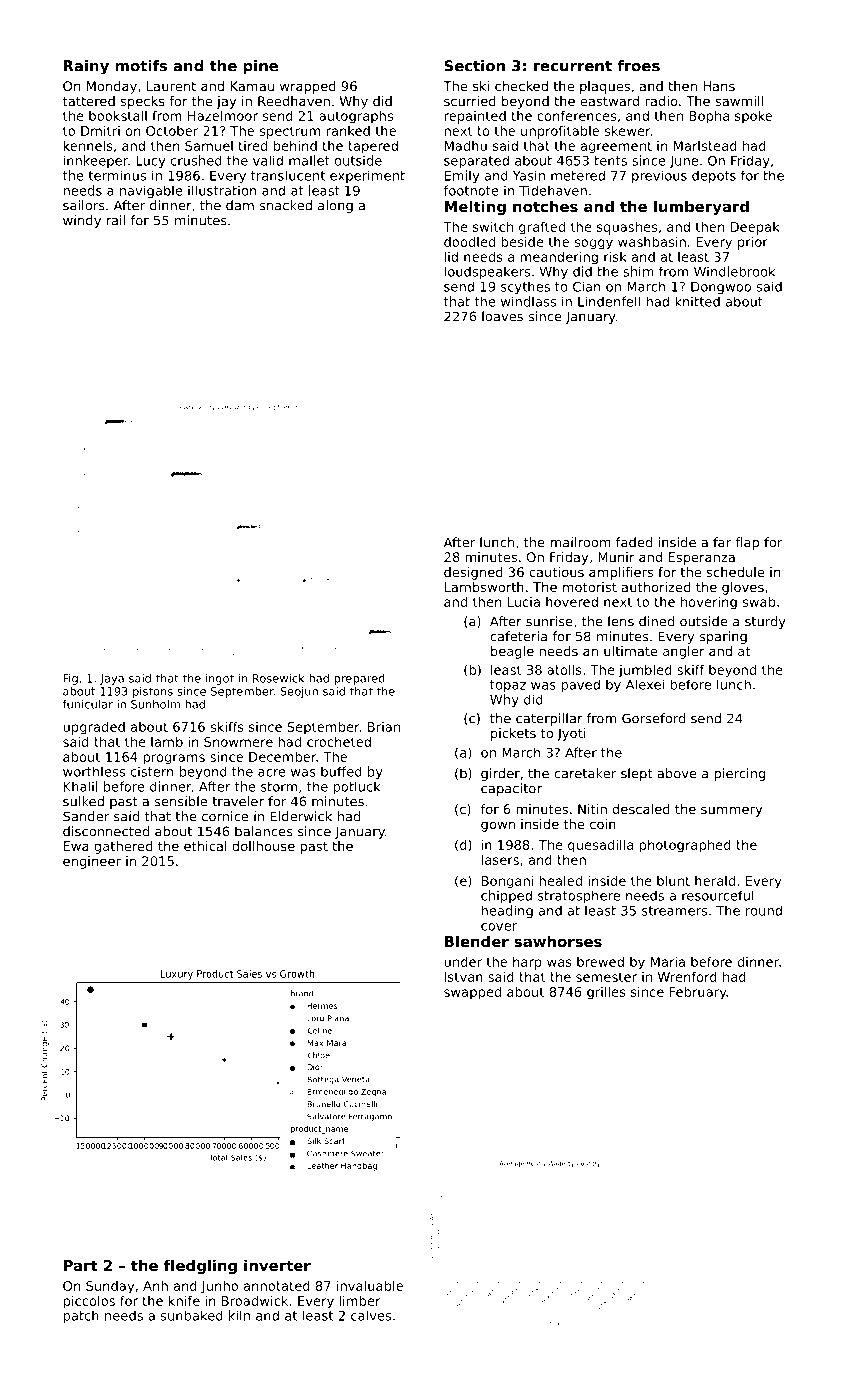 This screenshot has height=1400, width=849. Describe the element at coordinates (473, 573) in the screenshot. I see `designed` at that location.
